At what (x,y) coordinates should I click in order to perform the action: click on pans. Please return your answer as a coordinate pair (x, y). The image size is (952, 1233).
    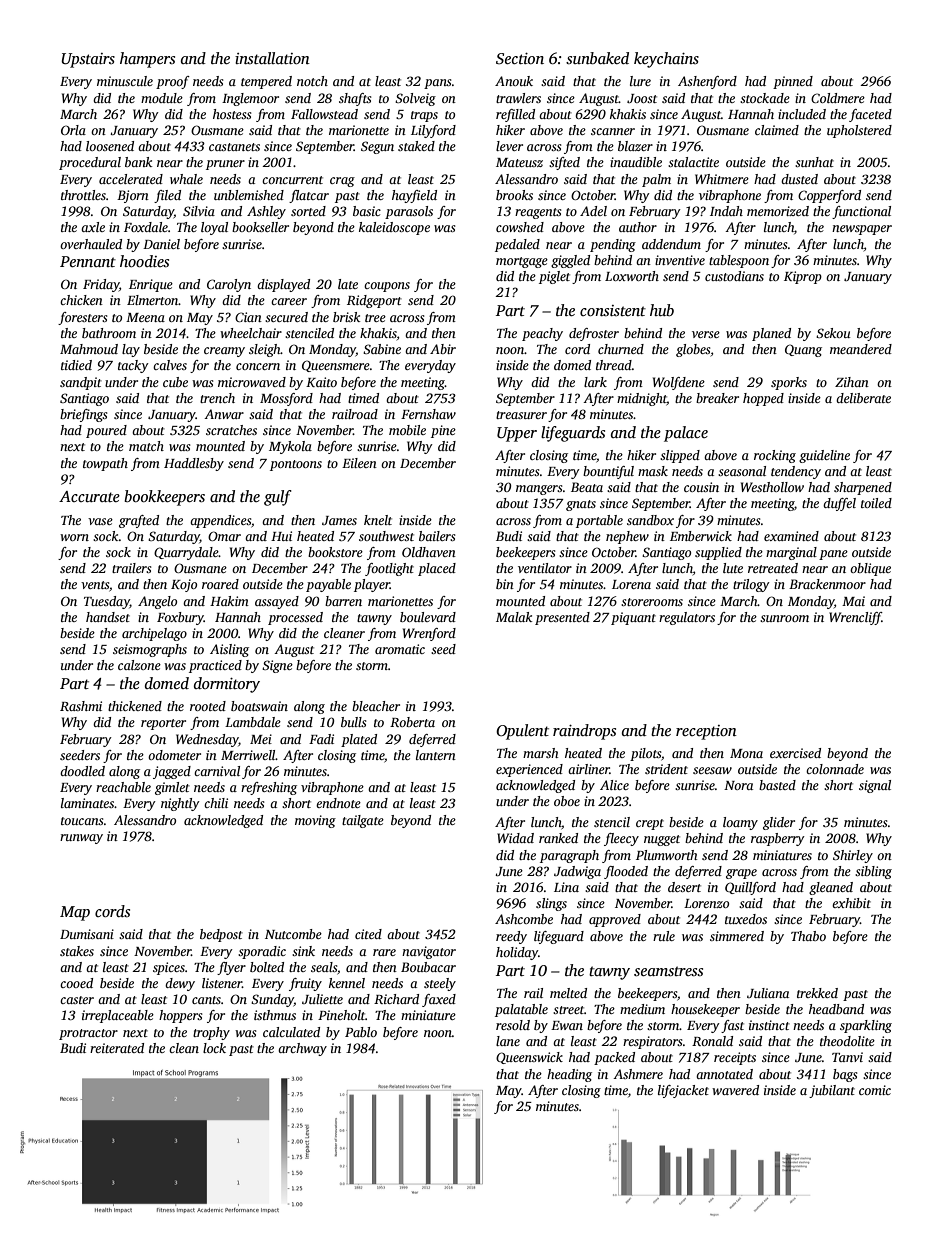
    Looking at the image, I should click on (437, 84).
